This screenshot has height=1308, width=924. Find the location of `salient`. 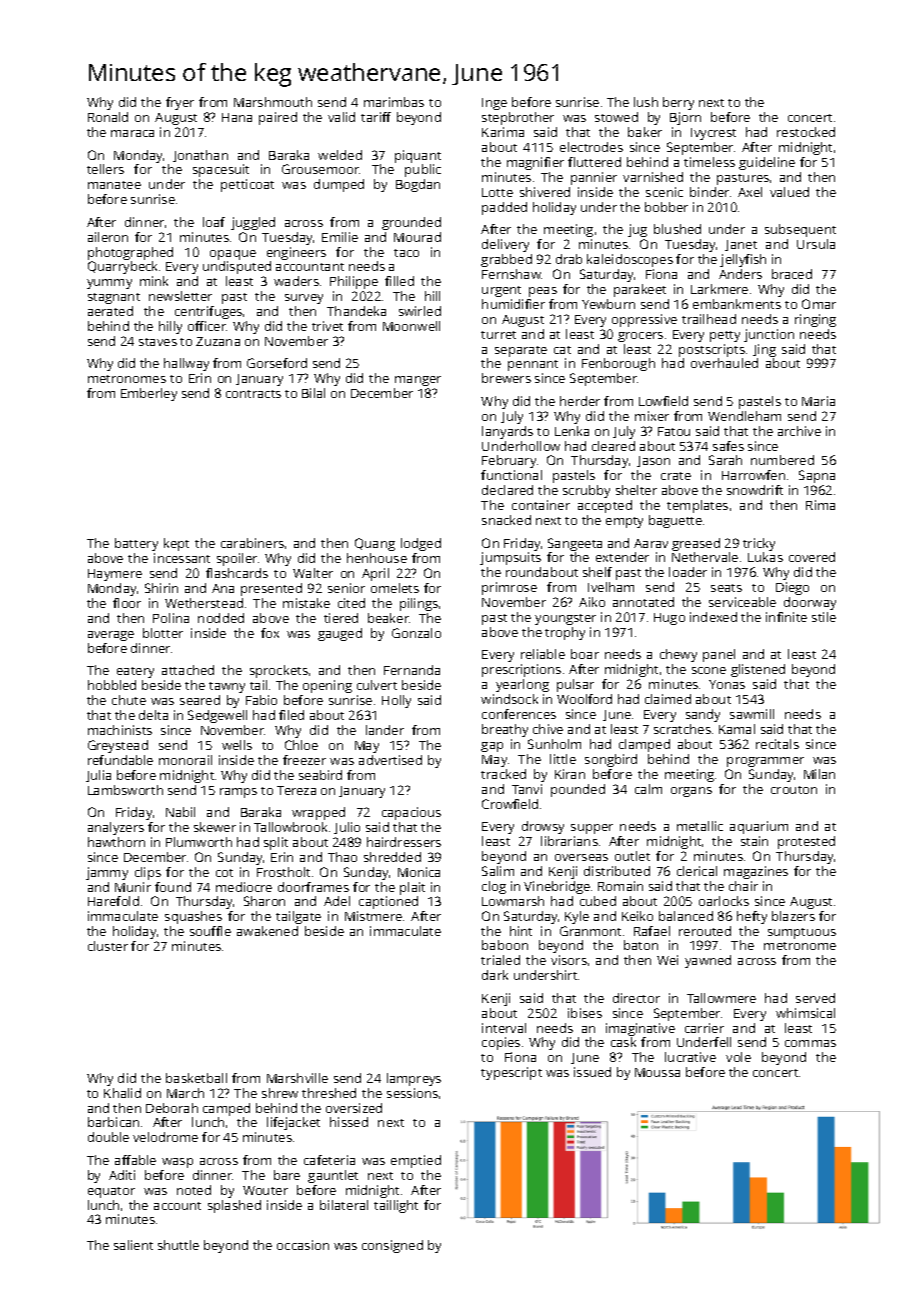

salient is located at coordinates (133, 1245).
